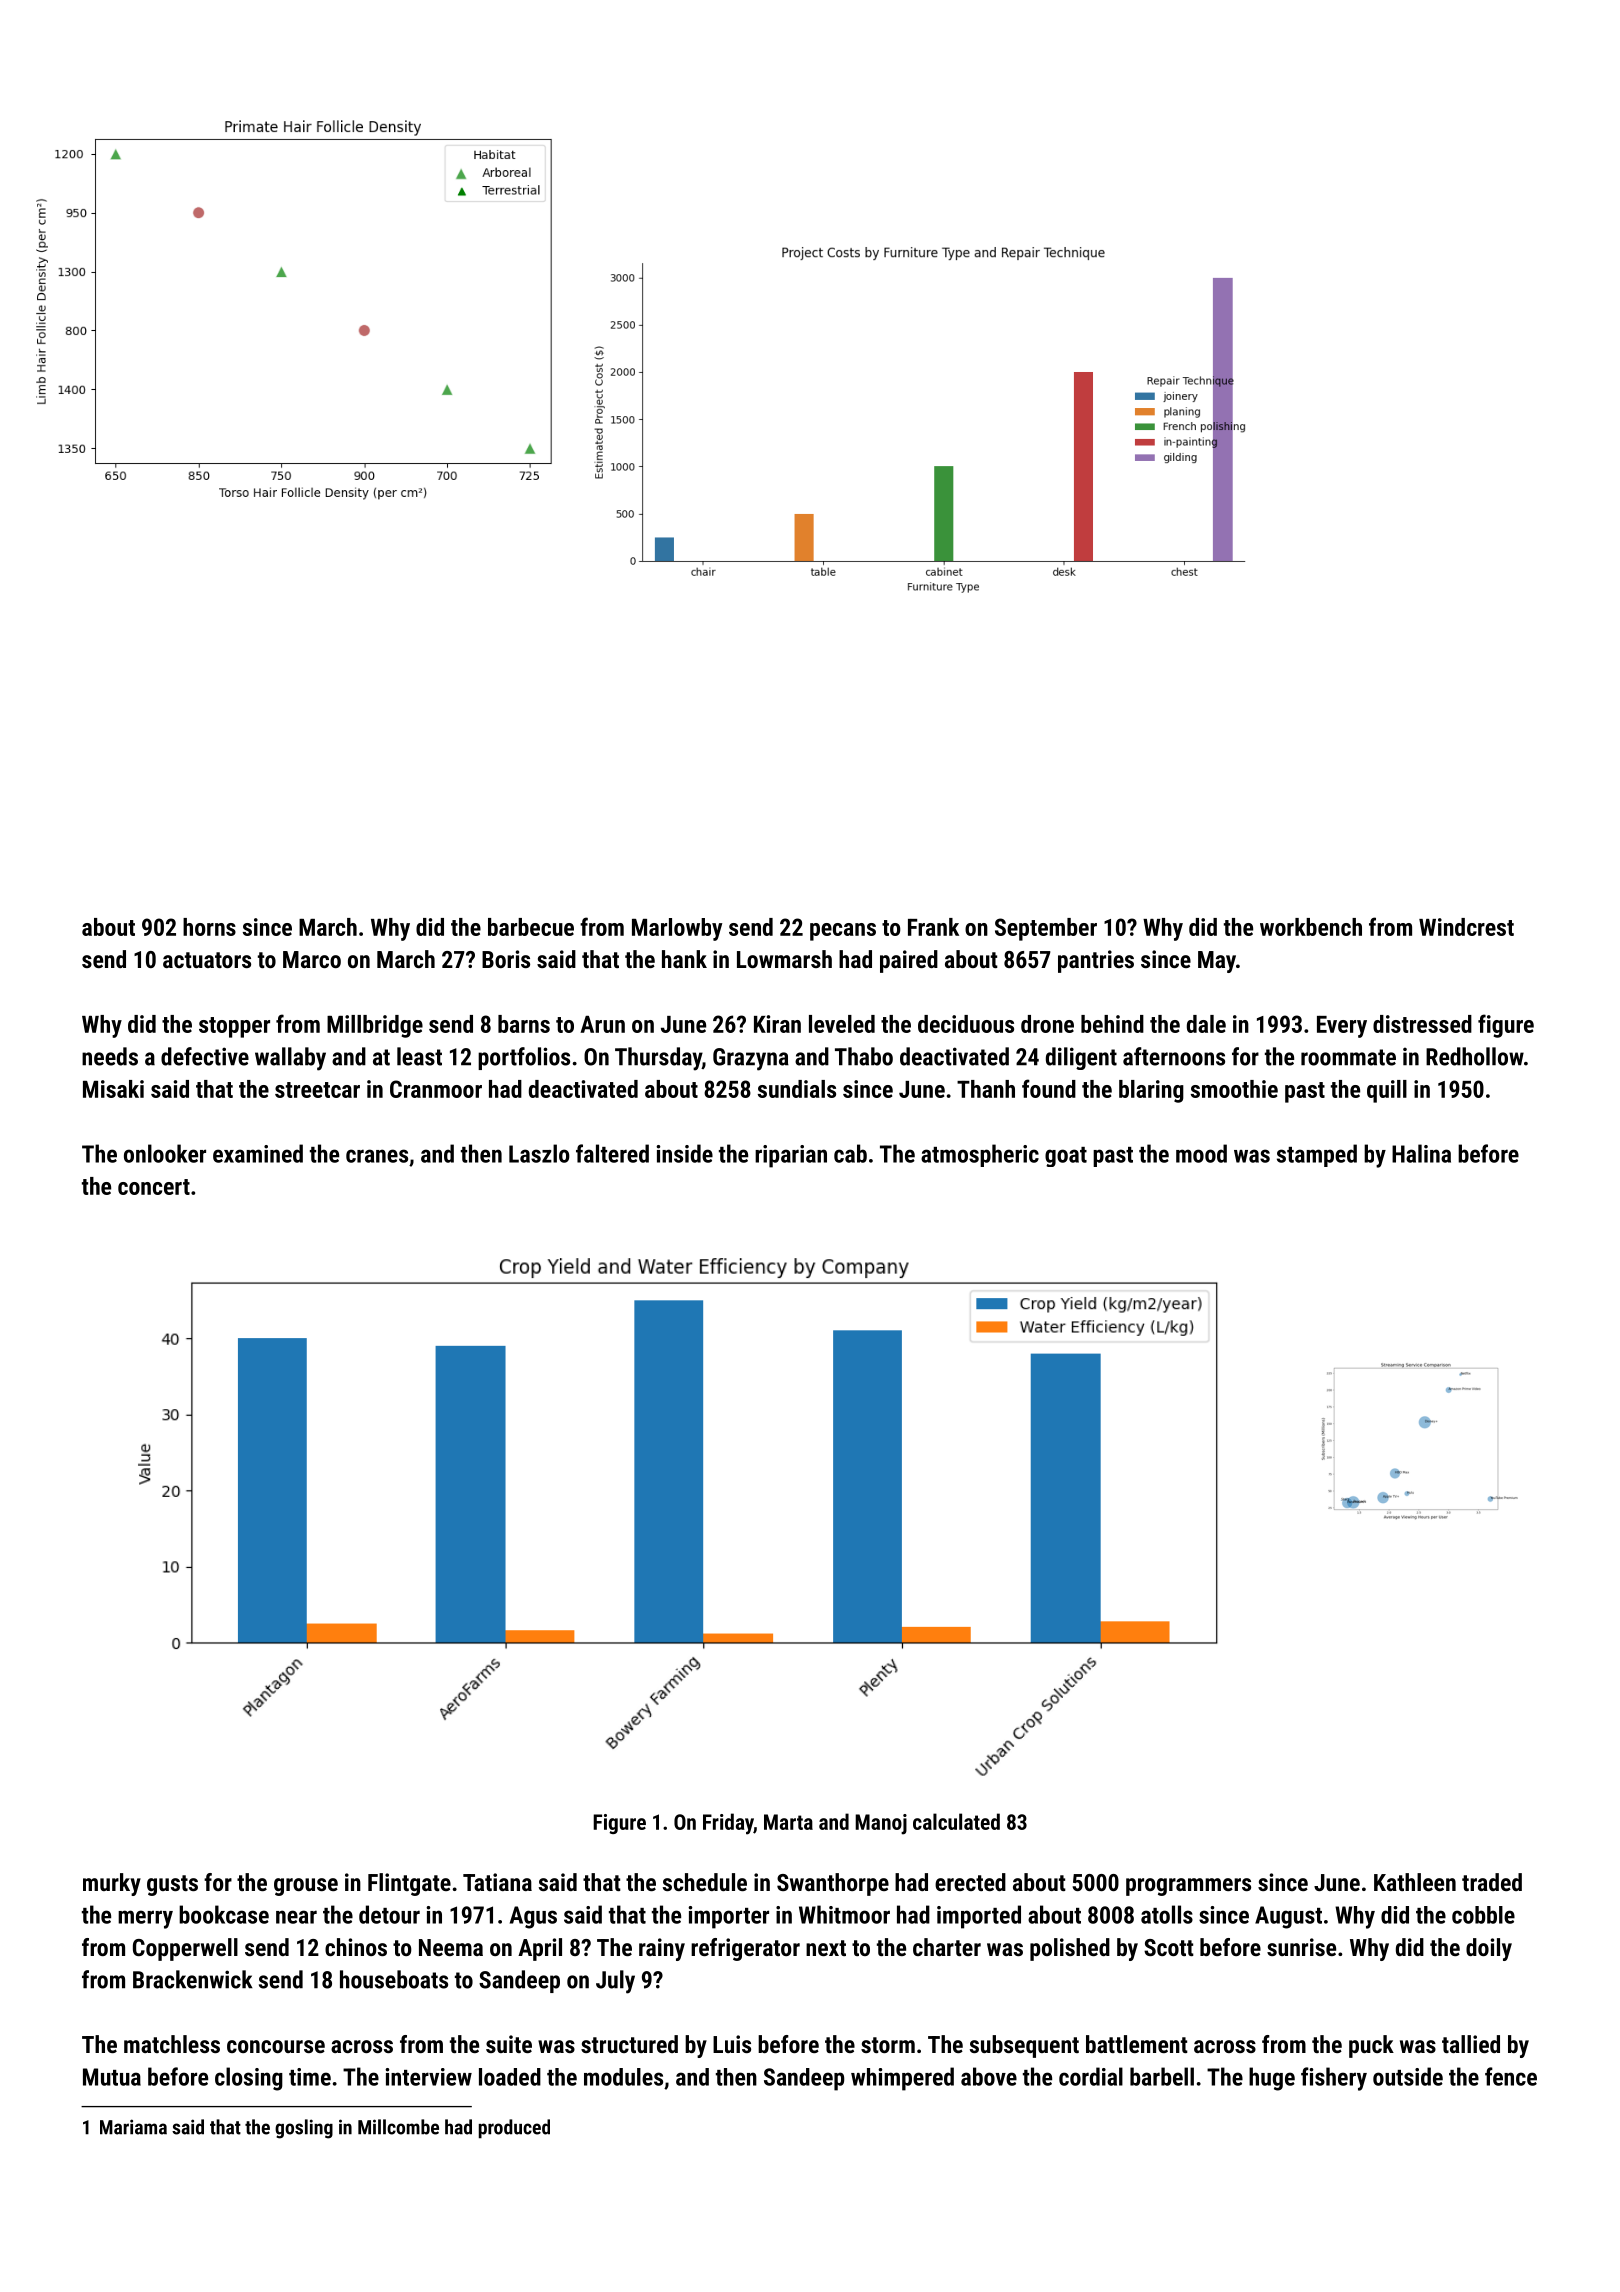 The image size is (1620, 2292). What do you see at coordinates (844, 1914) in the image?
I see `Whitmoor` at bounding box center [844, 1914].
